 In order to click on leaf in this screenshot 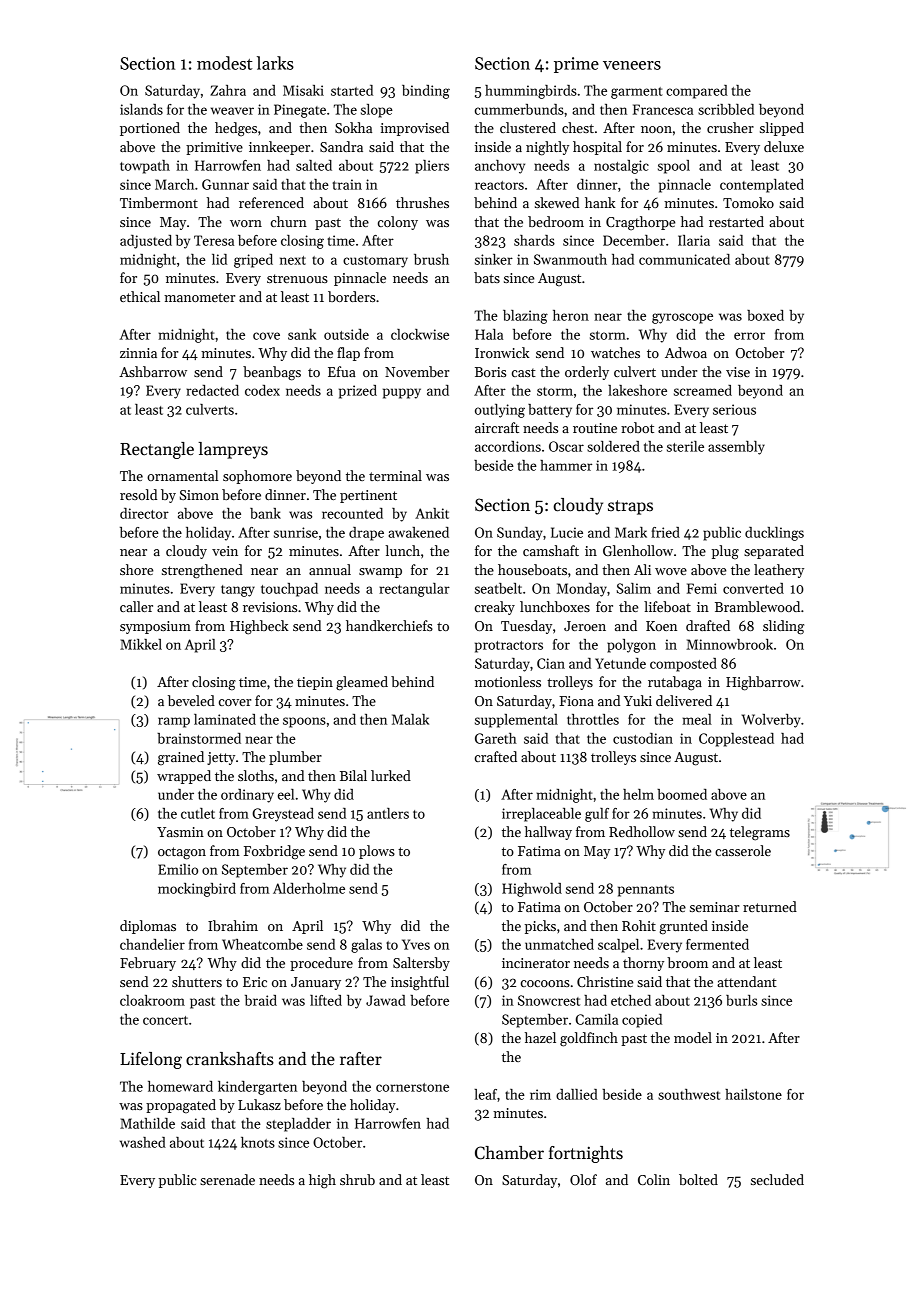, I will do `click(485, 1094)`.
